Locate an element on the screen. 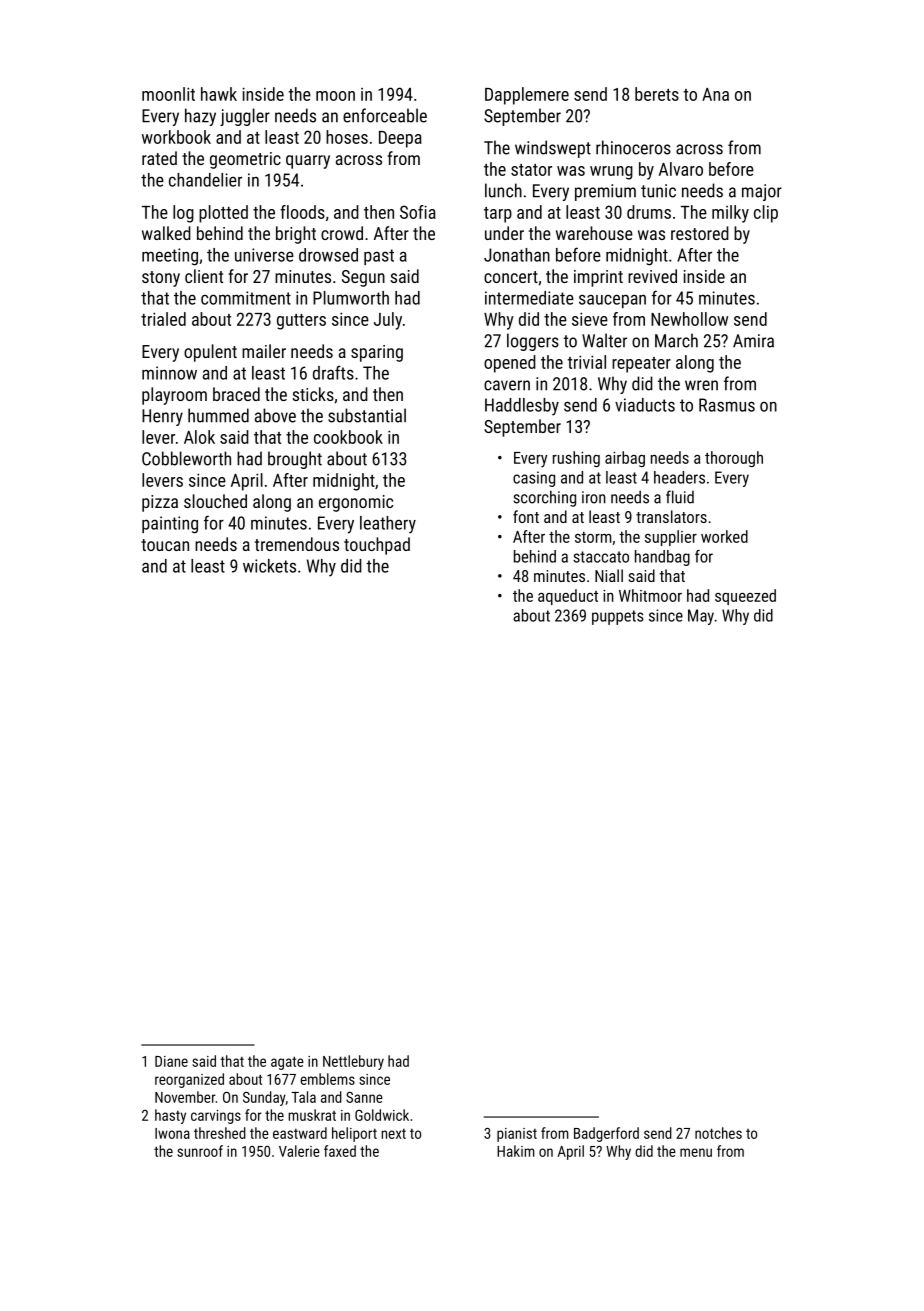 Image resolution: width=924 pixels, height=1311 pixels. Iwona is located at coordinates (172, 1133).
